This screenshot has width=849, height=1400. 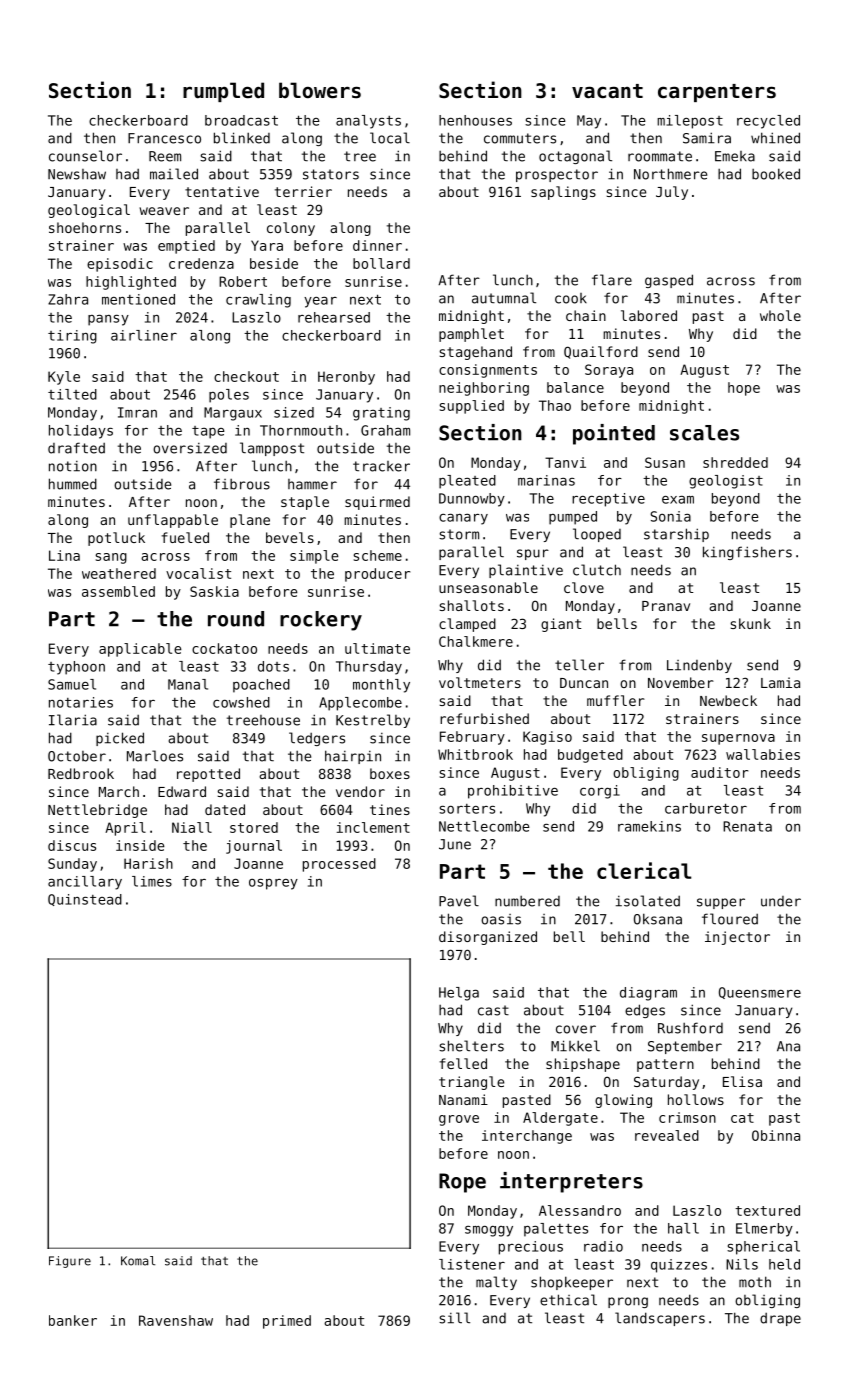 I want to click on Emeka, so click(x=735, y=156).
